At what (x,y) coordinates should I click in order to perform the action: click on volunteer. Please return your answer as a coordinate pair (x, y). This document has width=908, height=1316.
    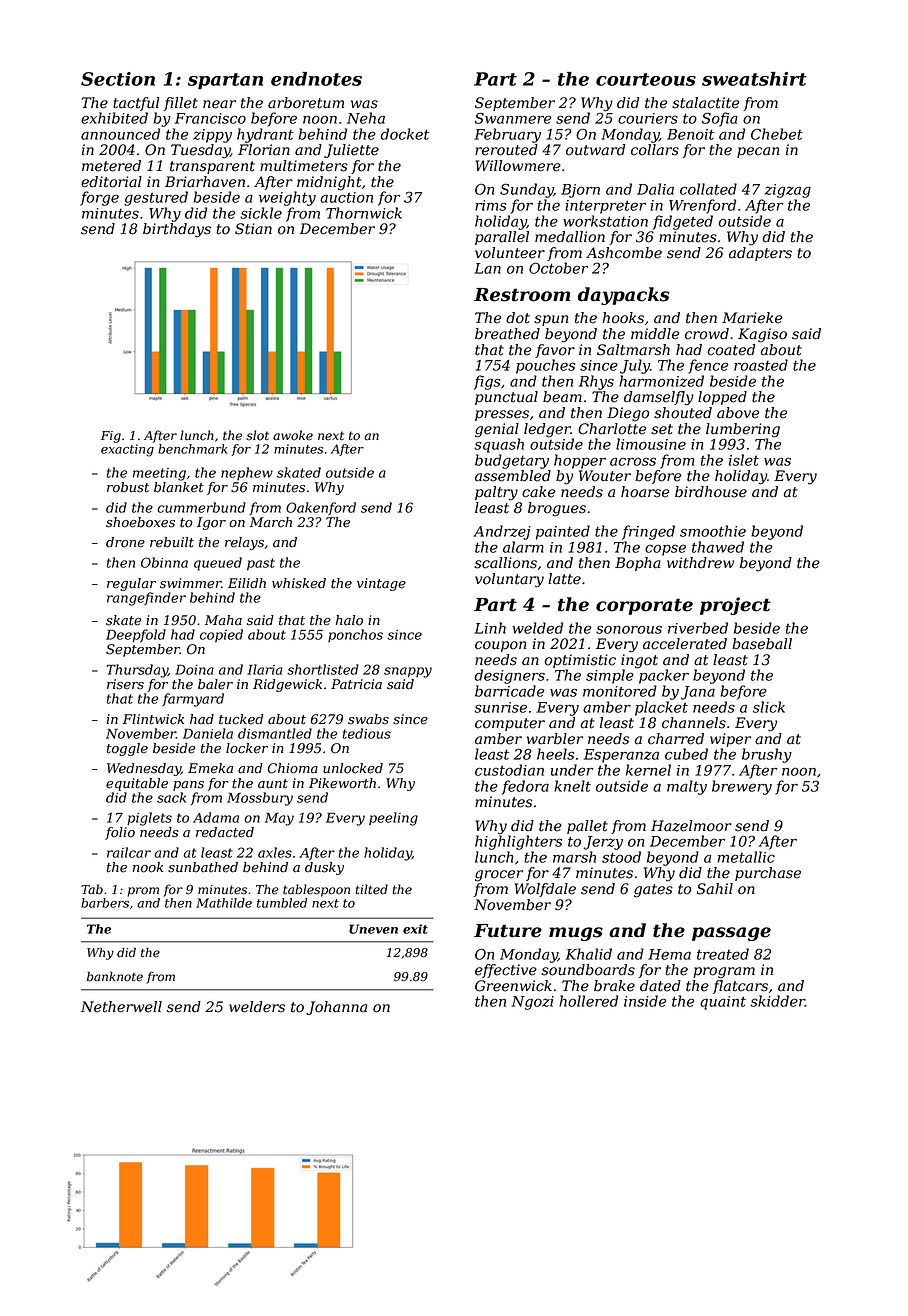
    Looking at the image, I should click on (510, 253).
